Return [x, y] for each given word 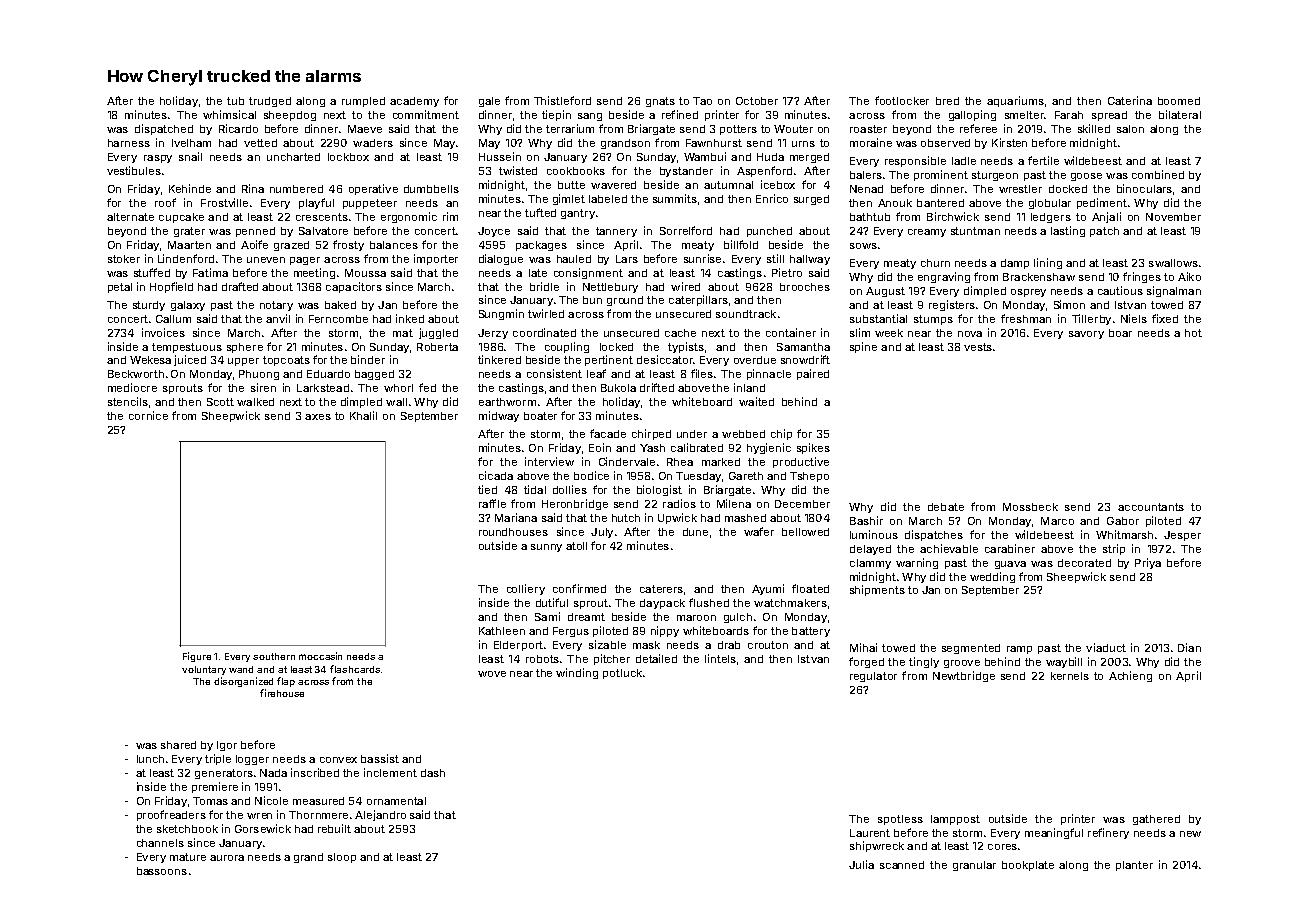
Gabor [1123, 521]
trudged [270, 102]
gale [489, 102]
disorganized [243, 682]
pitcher [612, 659]
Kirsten [1009, 142]
